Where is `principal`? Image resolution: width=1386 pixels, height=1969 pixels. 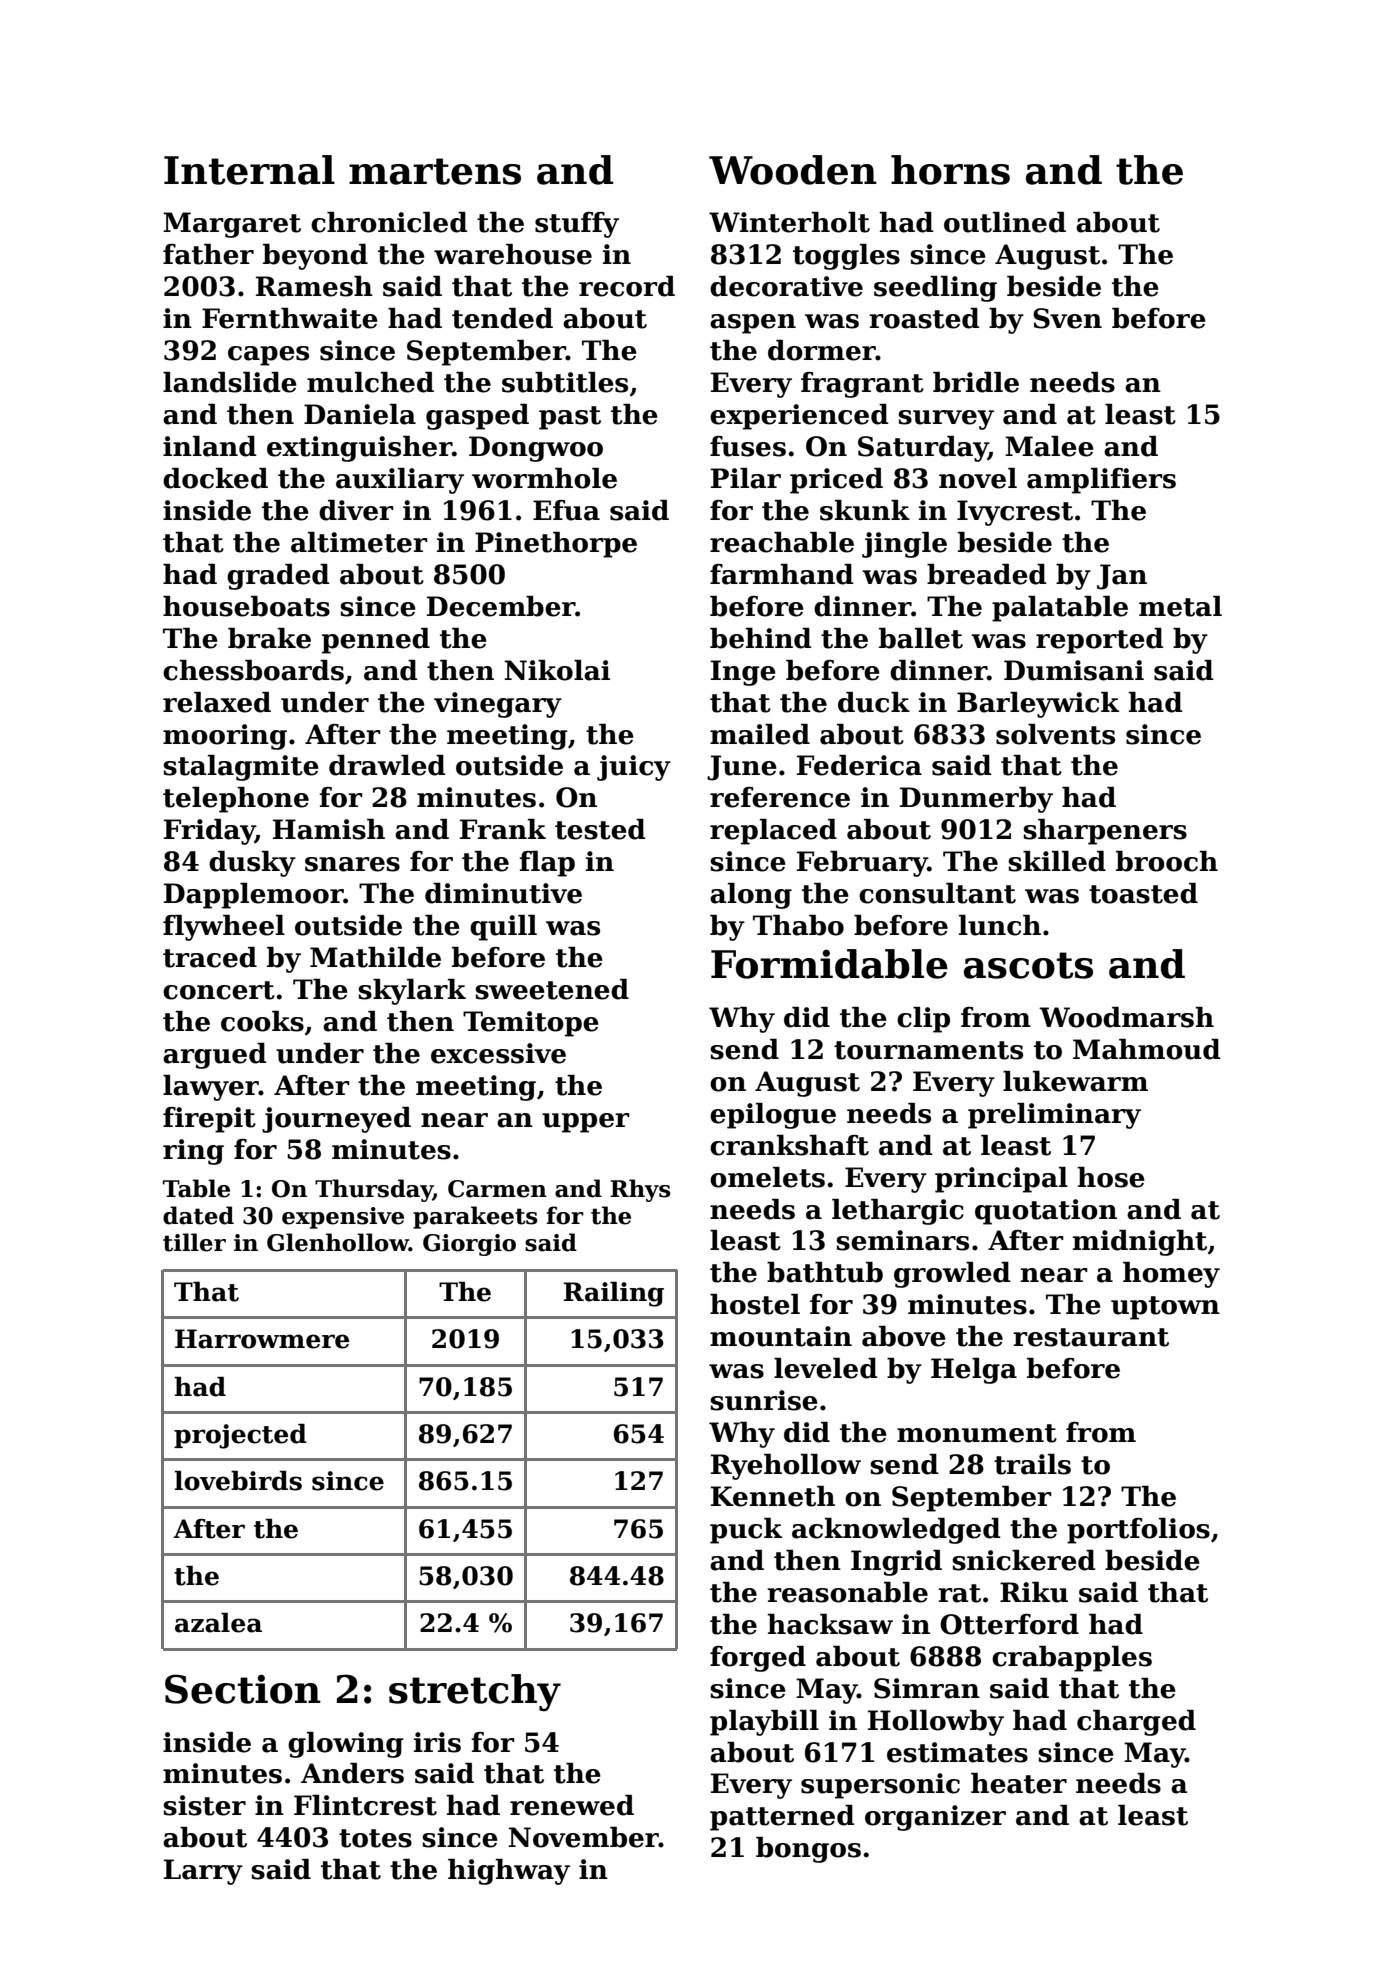
principal is located at coordinates (1001, 1180).
